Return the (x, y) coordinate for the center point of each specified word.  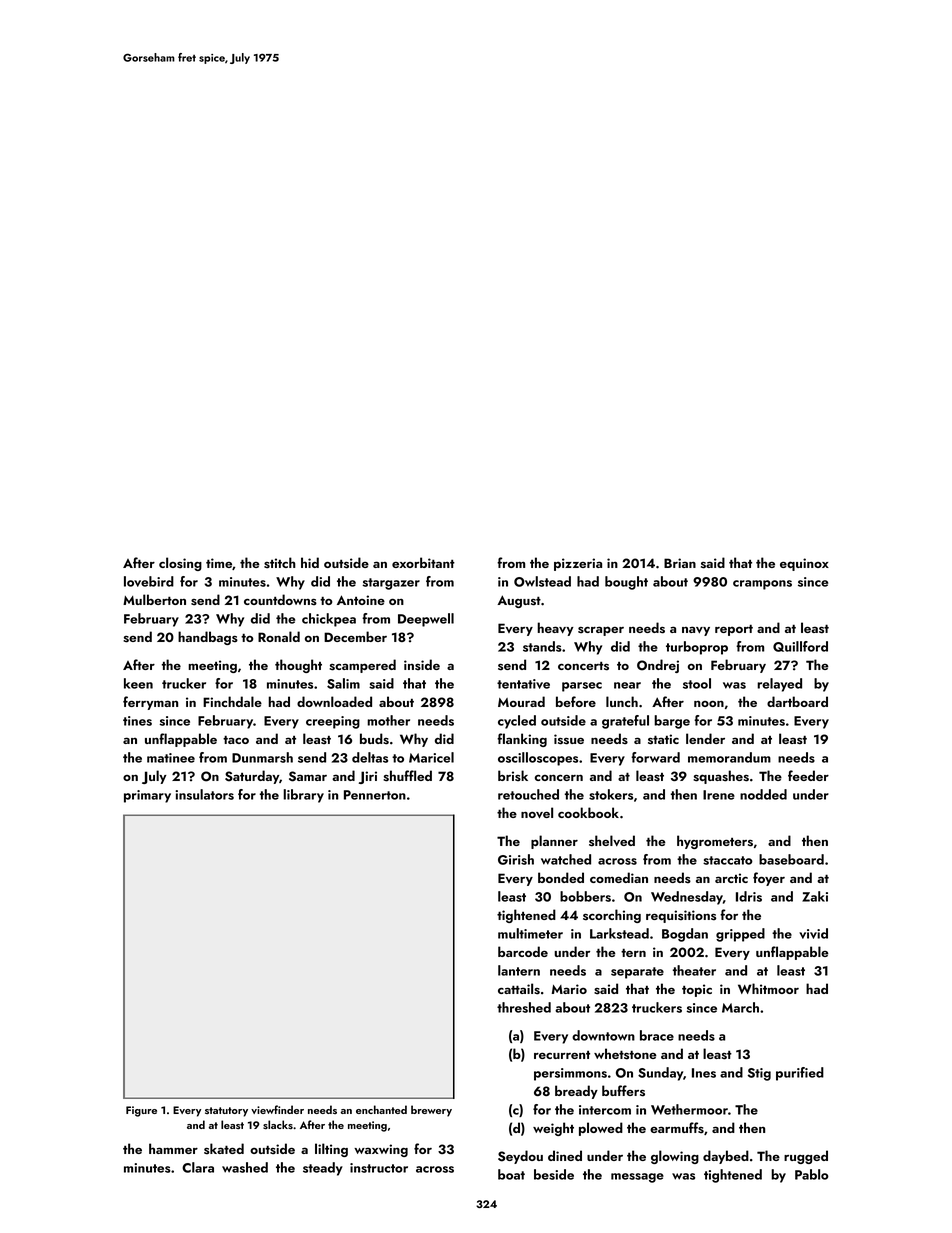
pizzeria (578, 564)
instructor (379, 1168)
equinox (804, 564)
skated (224, 1149)
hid (310, 562)
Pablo (812, 1174)
